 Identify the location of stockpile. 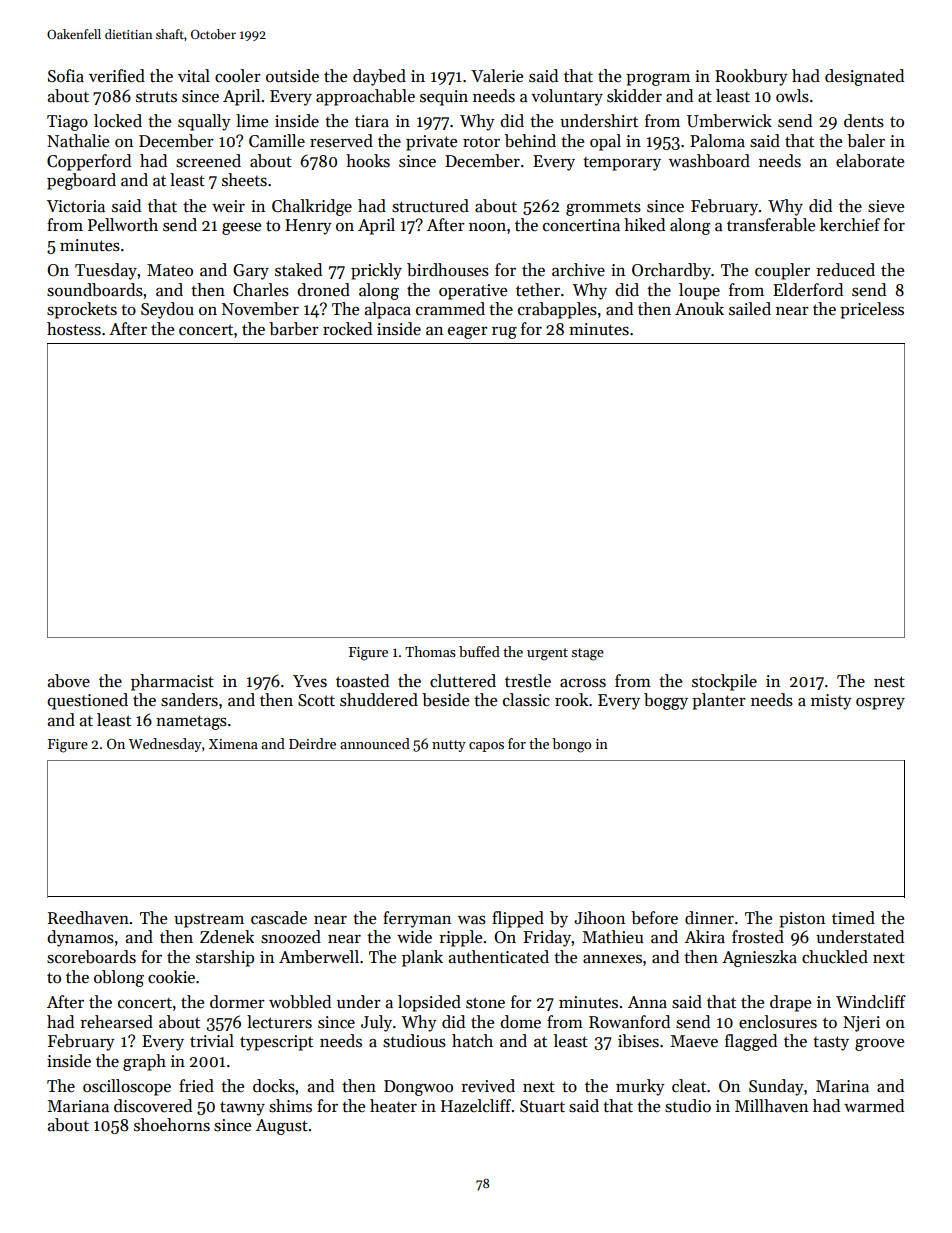
(724, 682).
